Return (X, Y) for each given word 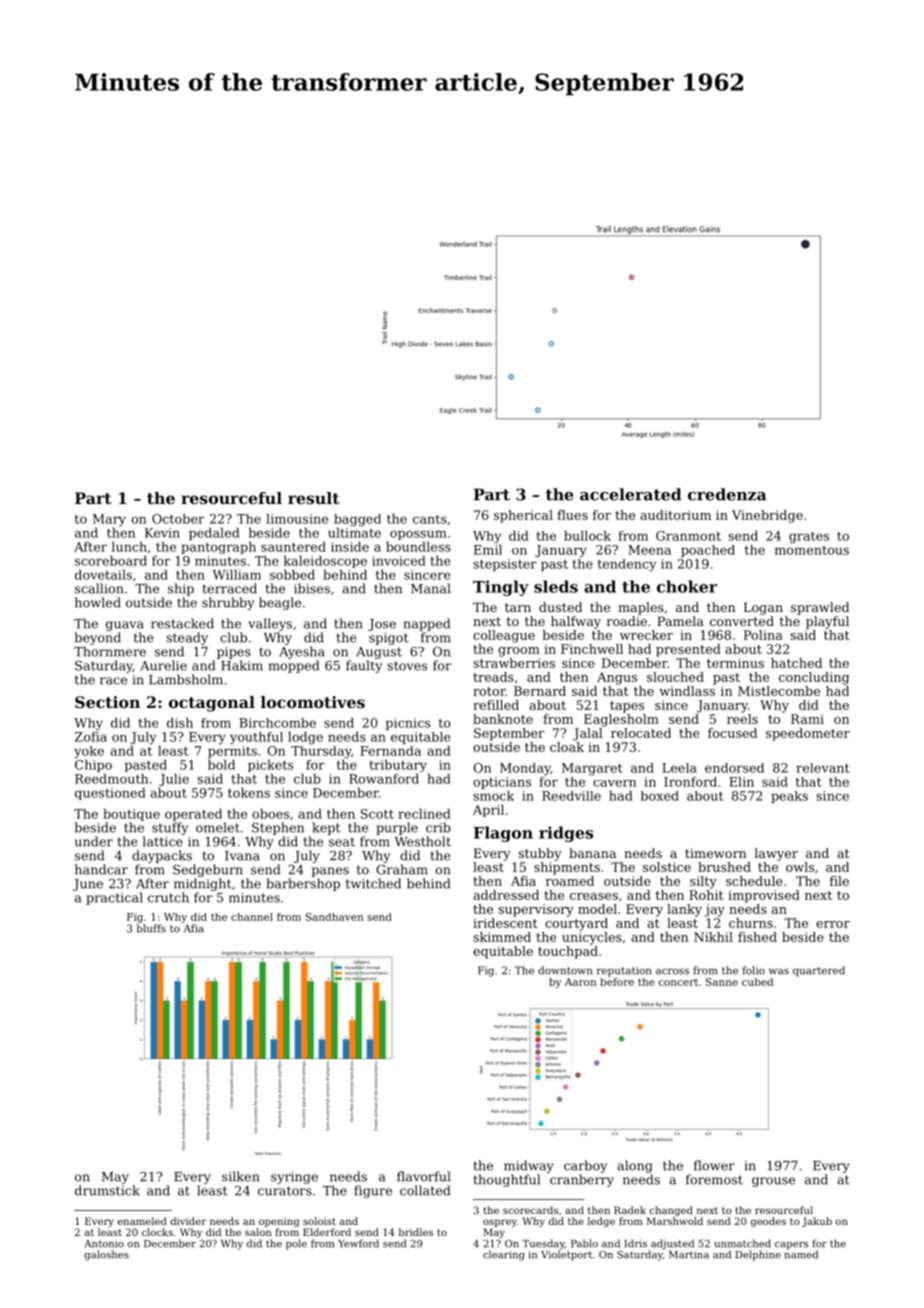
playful (827, 622)
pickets (270, 766)
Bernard (540, 691)
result (314, 498)
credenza (727, 494)
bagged (357, 520)
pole (296, 1244)
